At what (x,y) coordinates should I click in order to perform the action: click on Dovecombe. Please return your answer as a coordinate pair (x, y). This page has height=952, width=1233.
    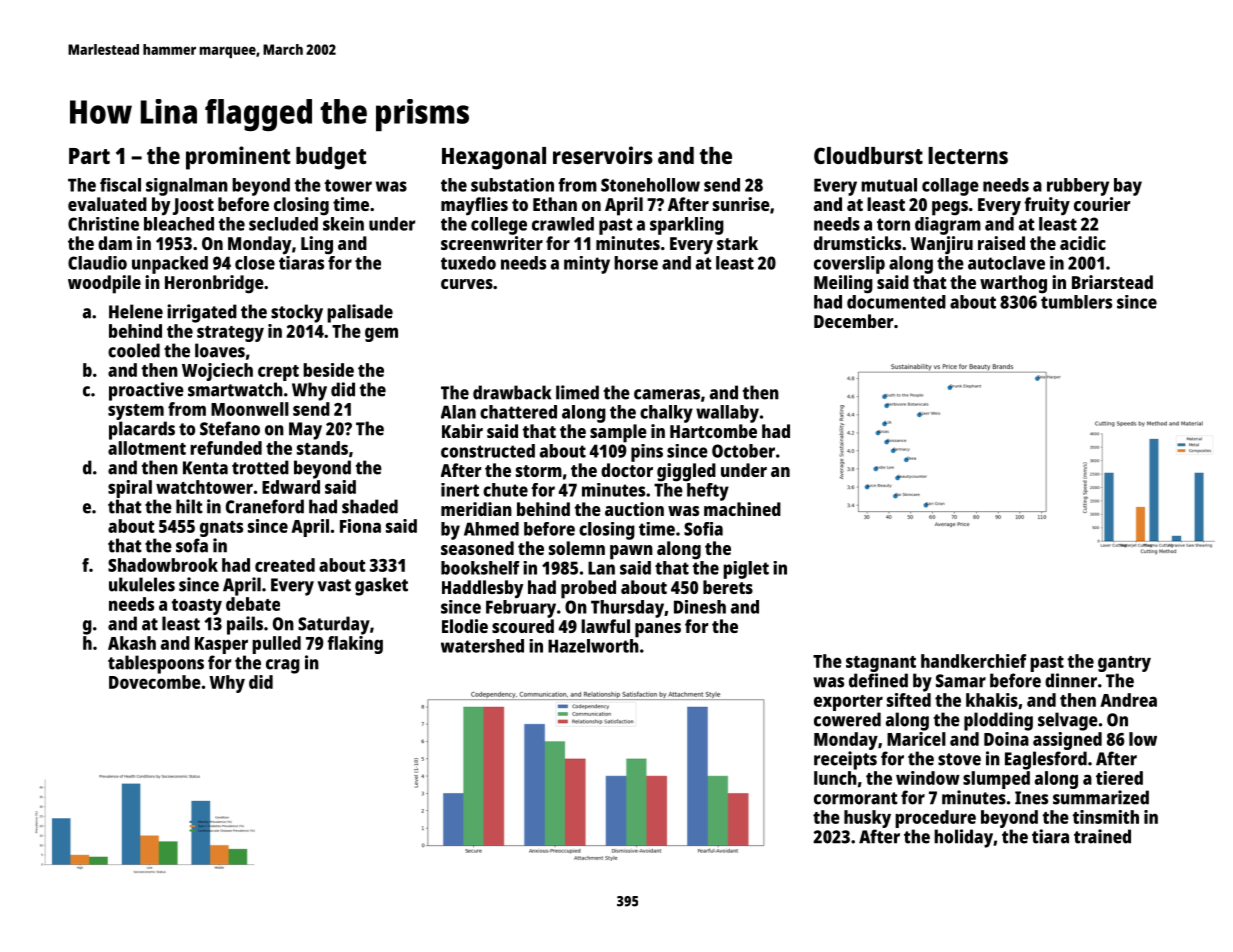
    Looking at the image, I should click on (155, 682).
